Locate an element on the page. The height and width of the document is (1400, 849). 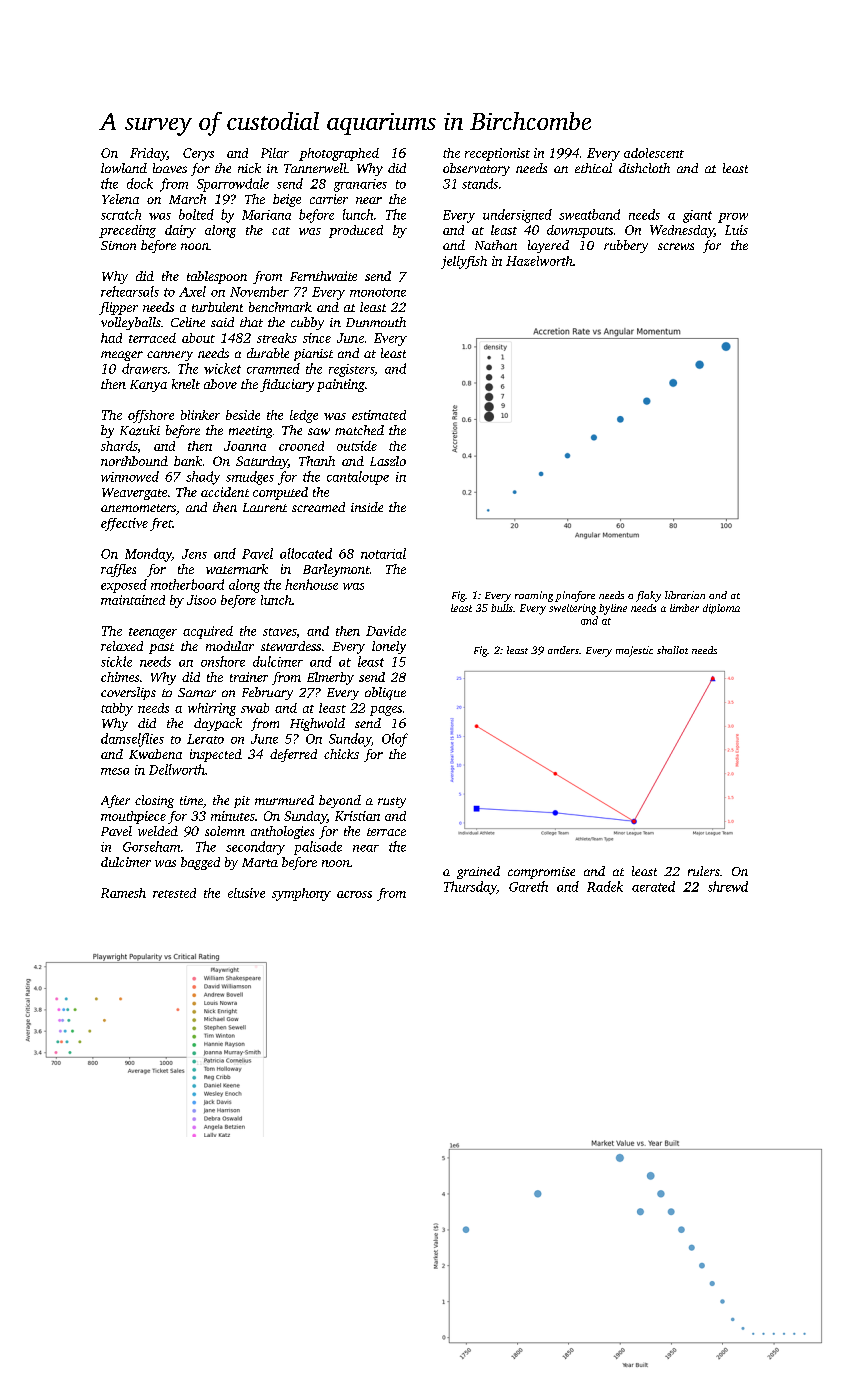
adolescent is located at coordinates (654, 153).
